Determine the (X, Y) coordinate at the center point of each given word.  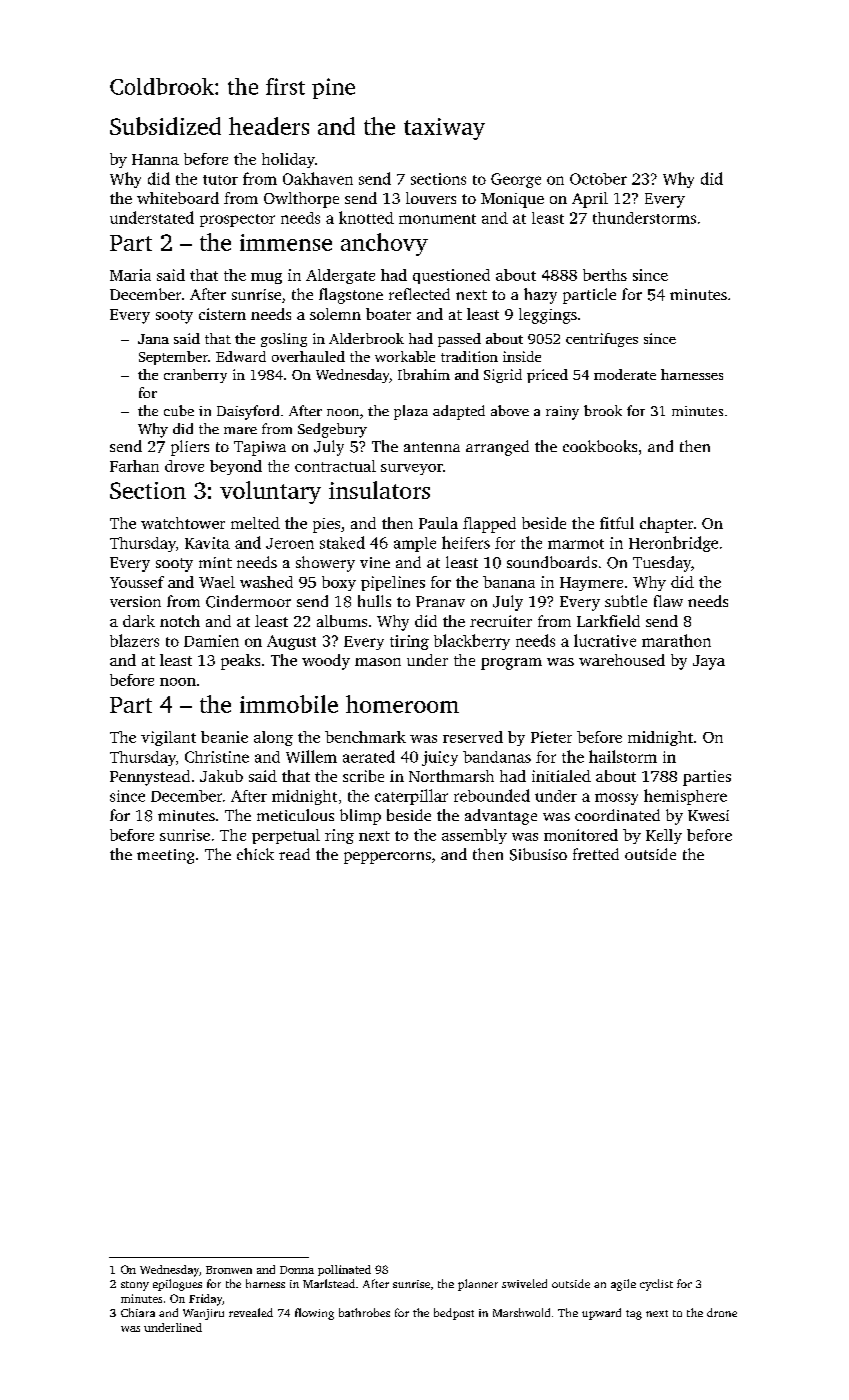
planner (478, 1285)
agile (623, 1285)
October (598, 179)
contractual (335, 466)
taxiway (444, 129)
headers (269, 126)
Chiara (138, 1312)
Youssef (137, 582)
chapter (666, 525)
